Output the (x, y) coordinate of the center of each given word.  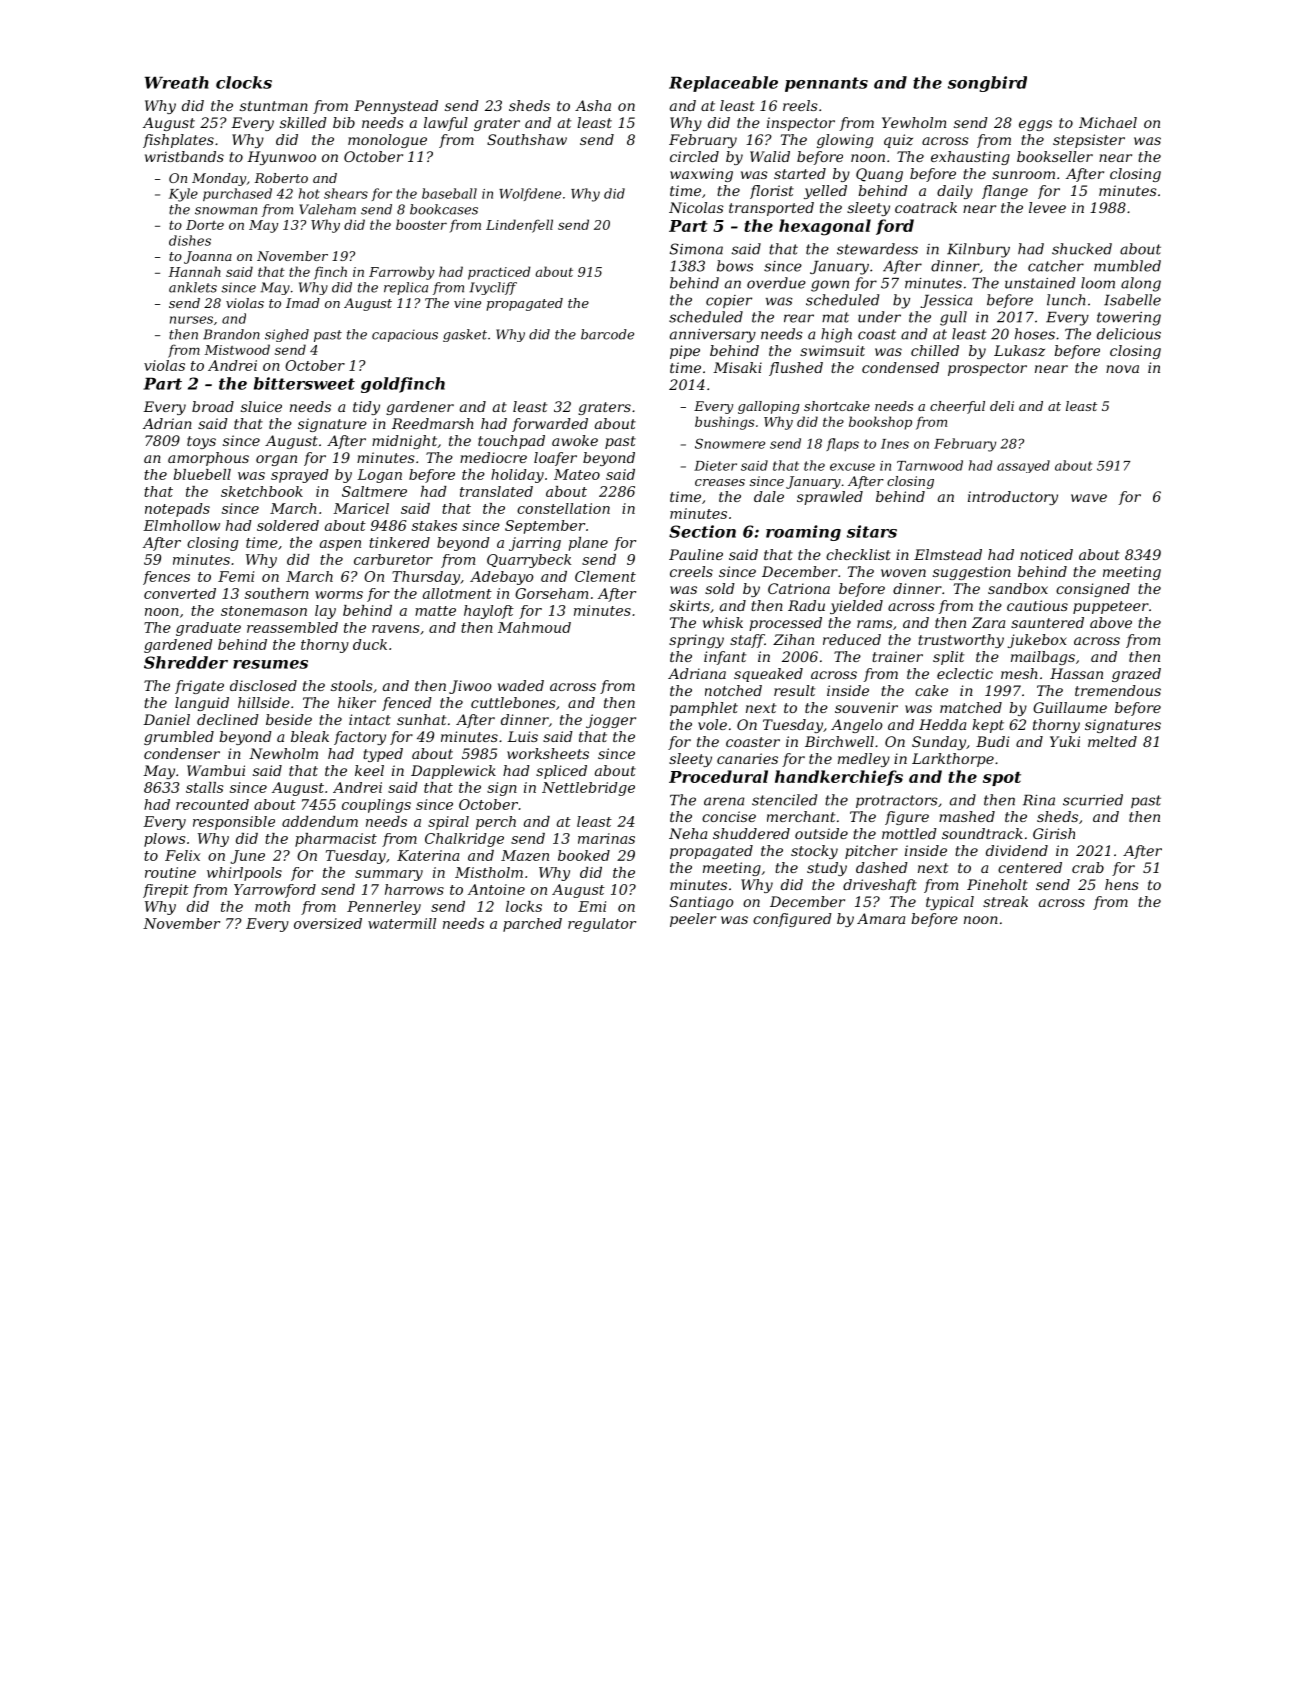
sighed (287, 335)
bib (344, 122)
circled (694, 156)
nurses (191, 320)
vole (712, 724)
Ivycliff (493, 288)
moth (272, 906)
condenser (182, 753)
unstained (1040, 283)
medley (864, 760)
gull (953, 318)
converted (180, 593)
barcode (607, 334)
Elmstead (948, 554)
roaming (803, 533)
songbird (987, 84)
